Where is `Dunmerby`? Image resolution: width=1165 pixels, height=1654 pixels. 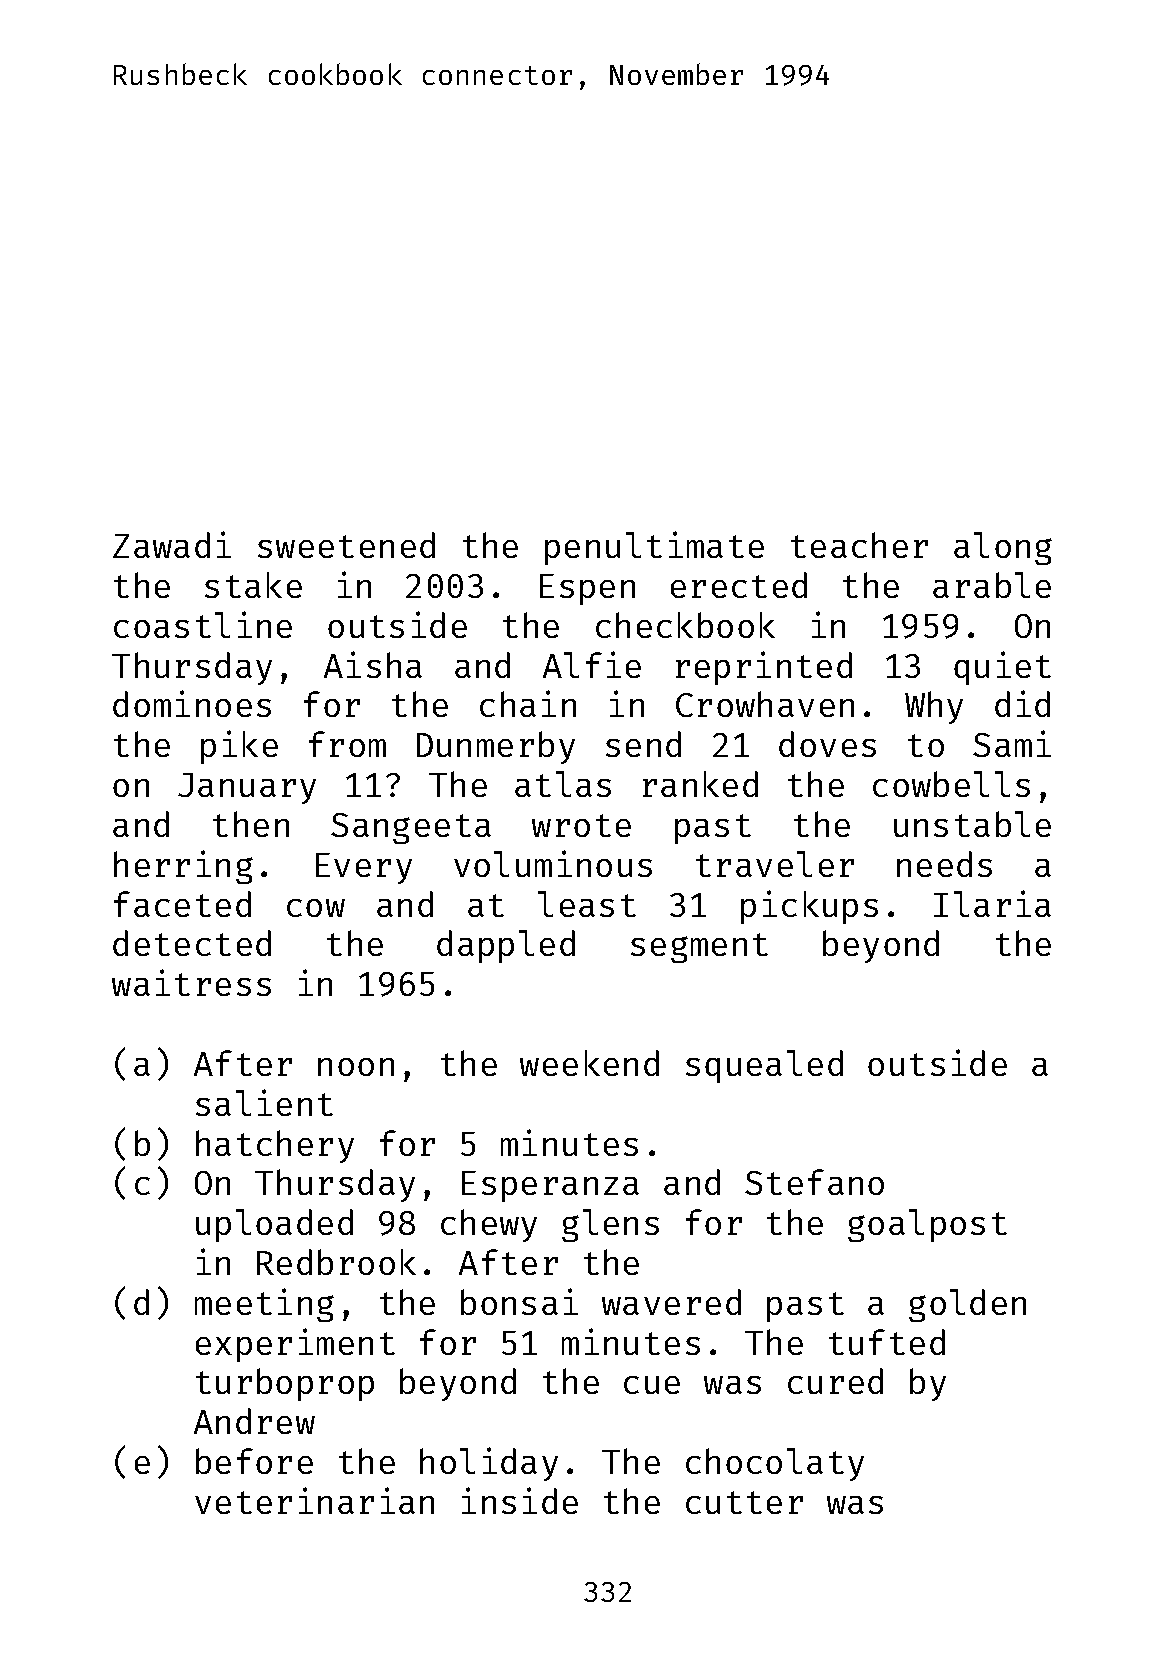
Dunmerby is located at coordinates (496, 747).
